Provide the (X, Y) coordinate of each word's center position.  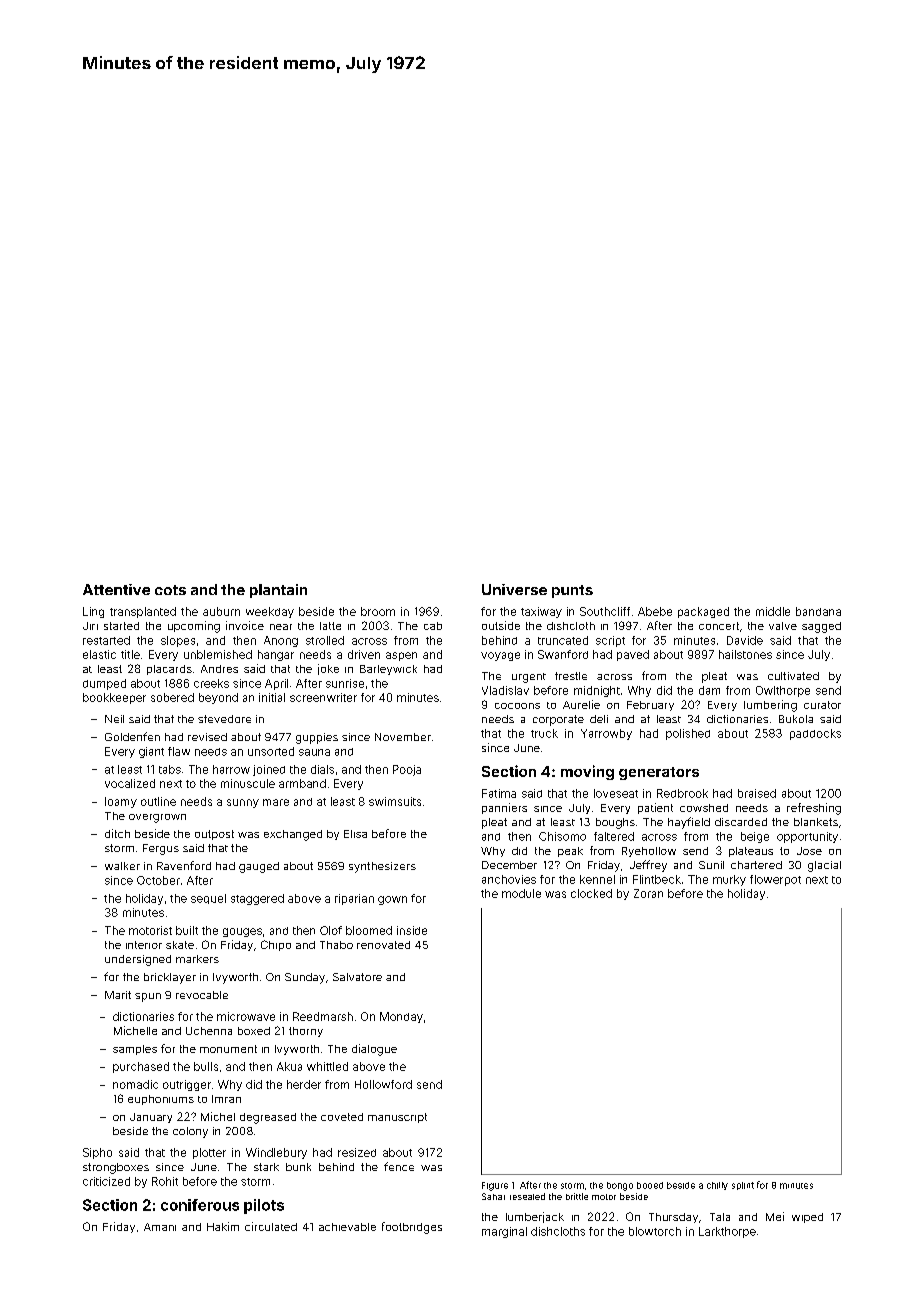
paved (633, 655)
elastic (99, 654)
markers (197, 959)
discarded (741, 822)
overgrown (157, 818)
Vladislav (505, 690)
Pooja (407, 770)
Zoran (648, 893)
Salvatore (357, 977)
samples (135, 1050)
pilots (264, 1206)
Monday (401, 1017)
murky (729, 880)
